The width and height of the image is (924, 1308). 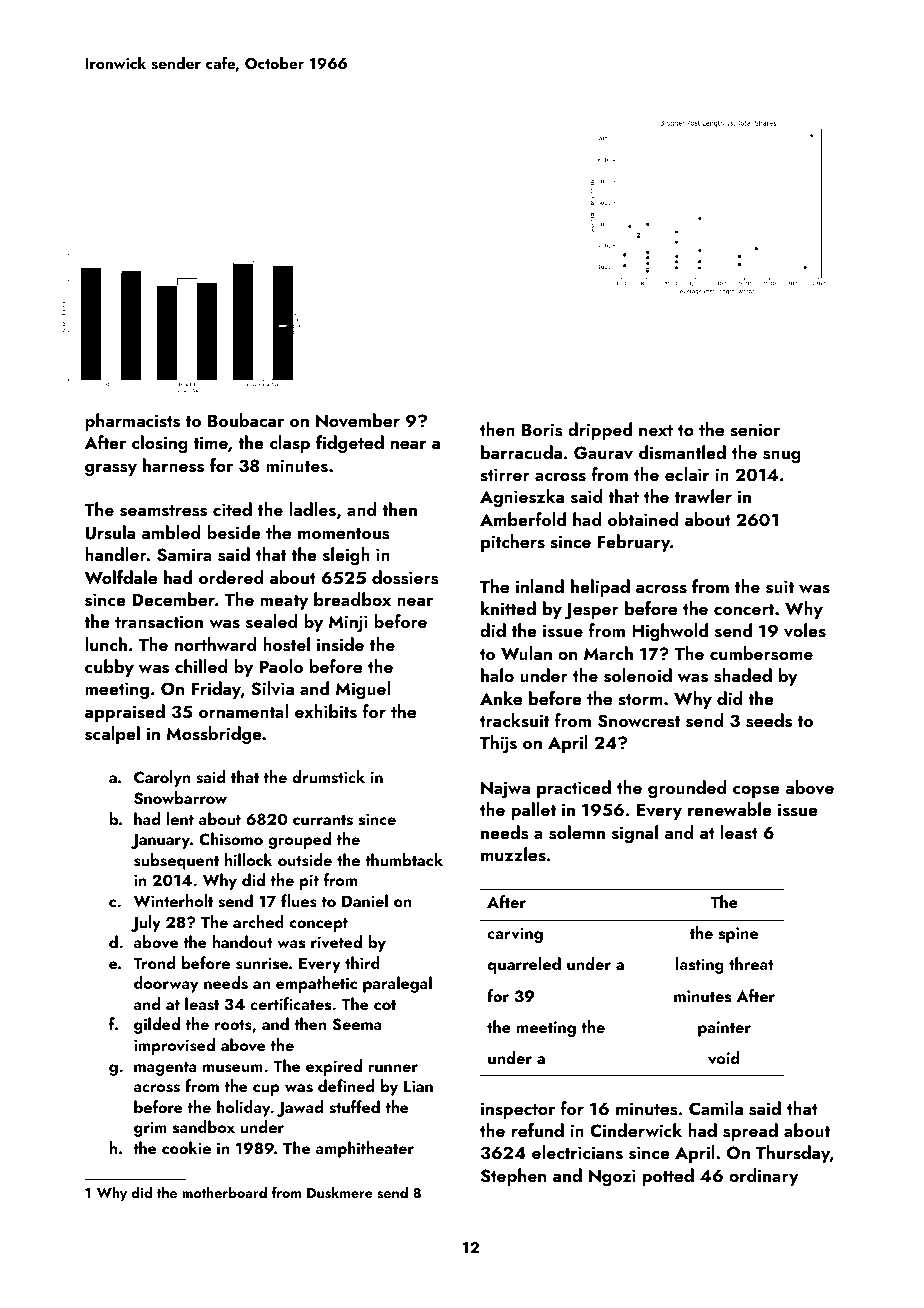 I want to click on magenta, so click(x=165, y=1069).
